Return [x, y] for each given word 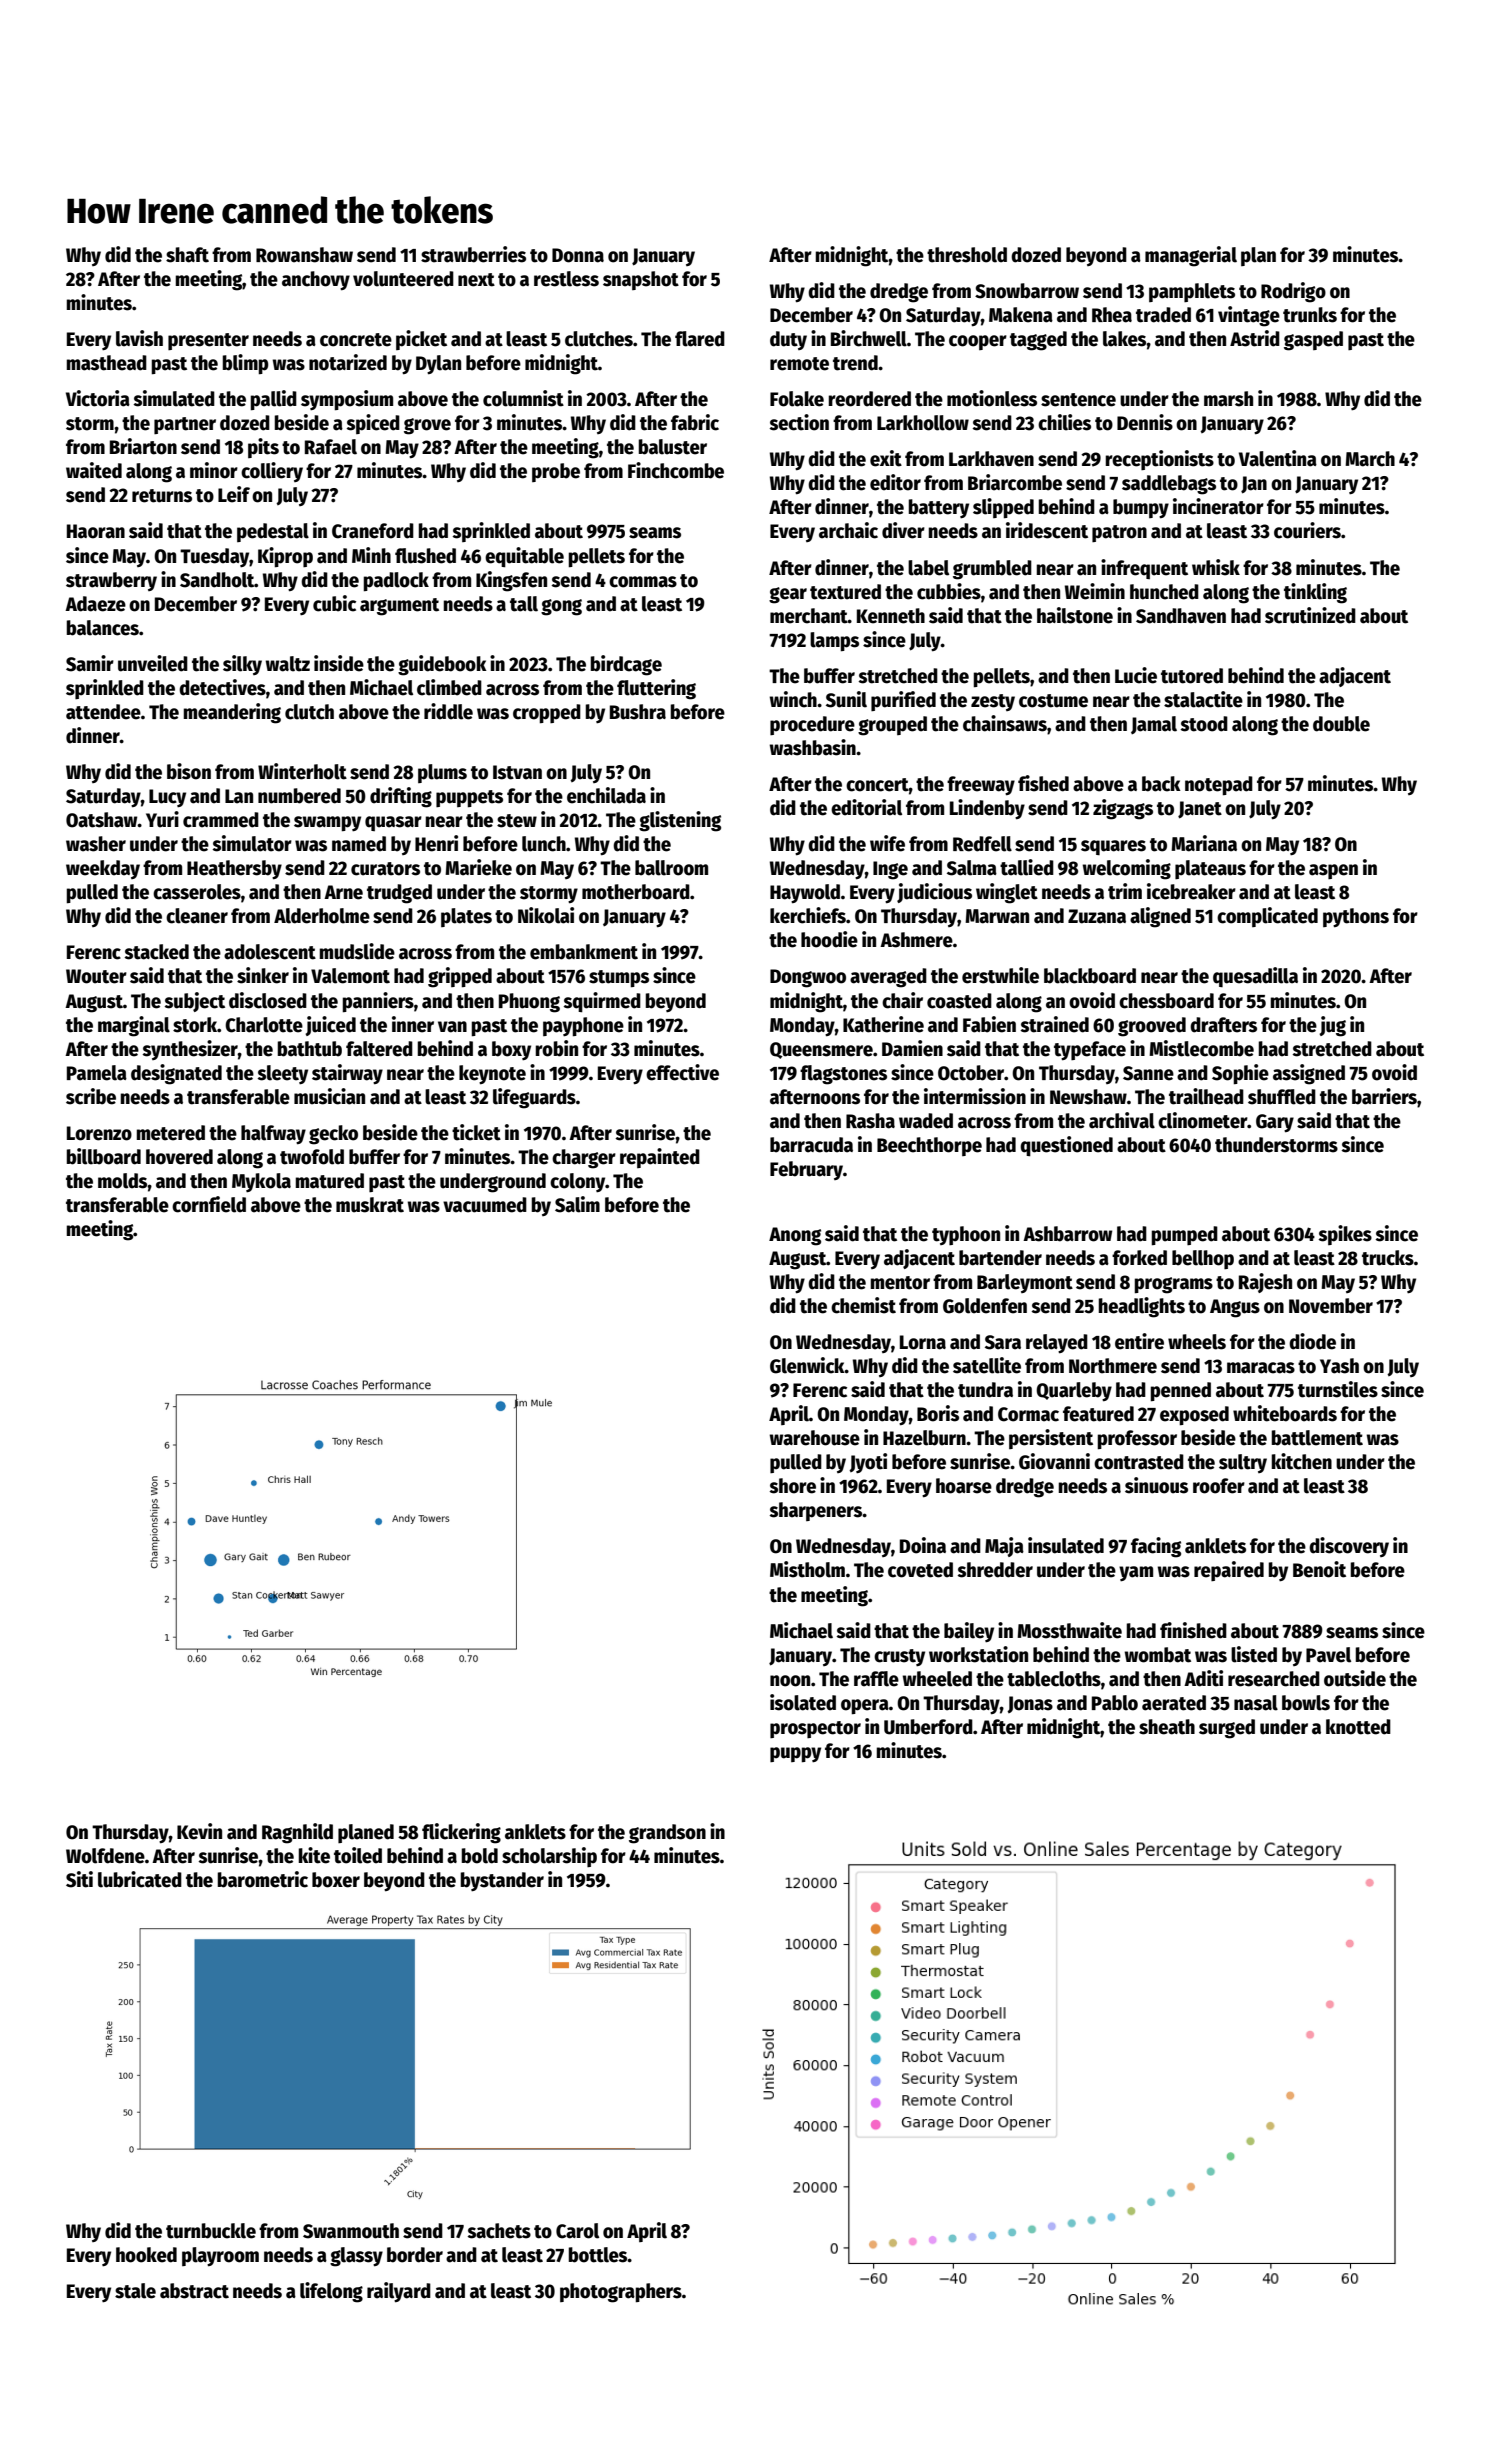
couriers [1307, 530]
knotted [1358, 1727]
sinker [263, 975]
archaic [848, 530]
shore [792, 1486]
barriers [1384, 1096]
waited [94, 470]
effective [682, 1072]
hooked [146, 2255]
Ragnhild [297, 1833]
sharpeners [815, 1511]
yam [1136, 1574]
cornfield [209, 1204]
